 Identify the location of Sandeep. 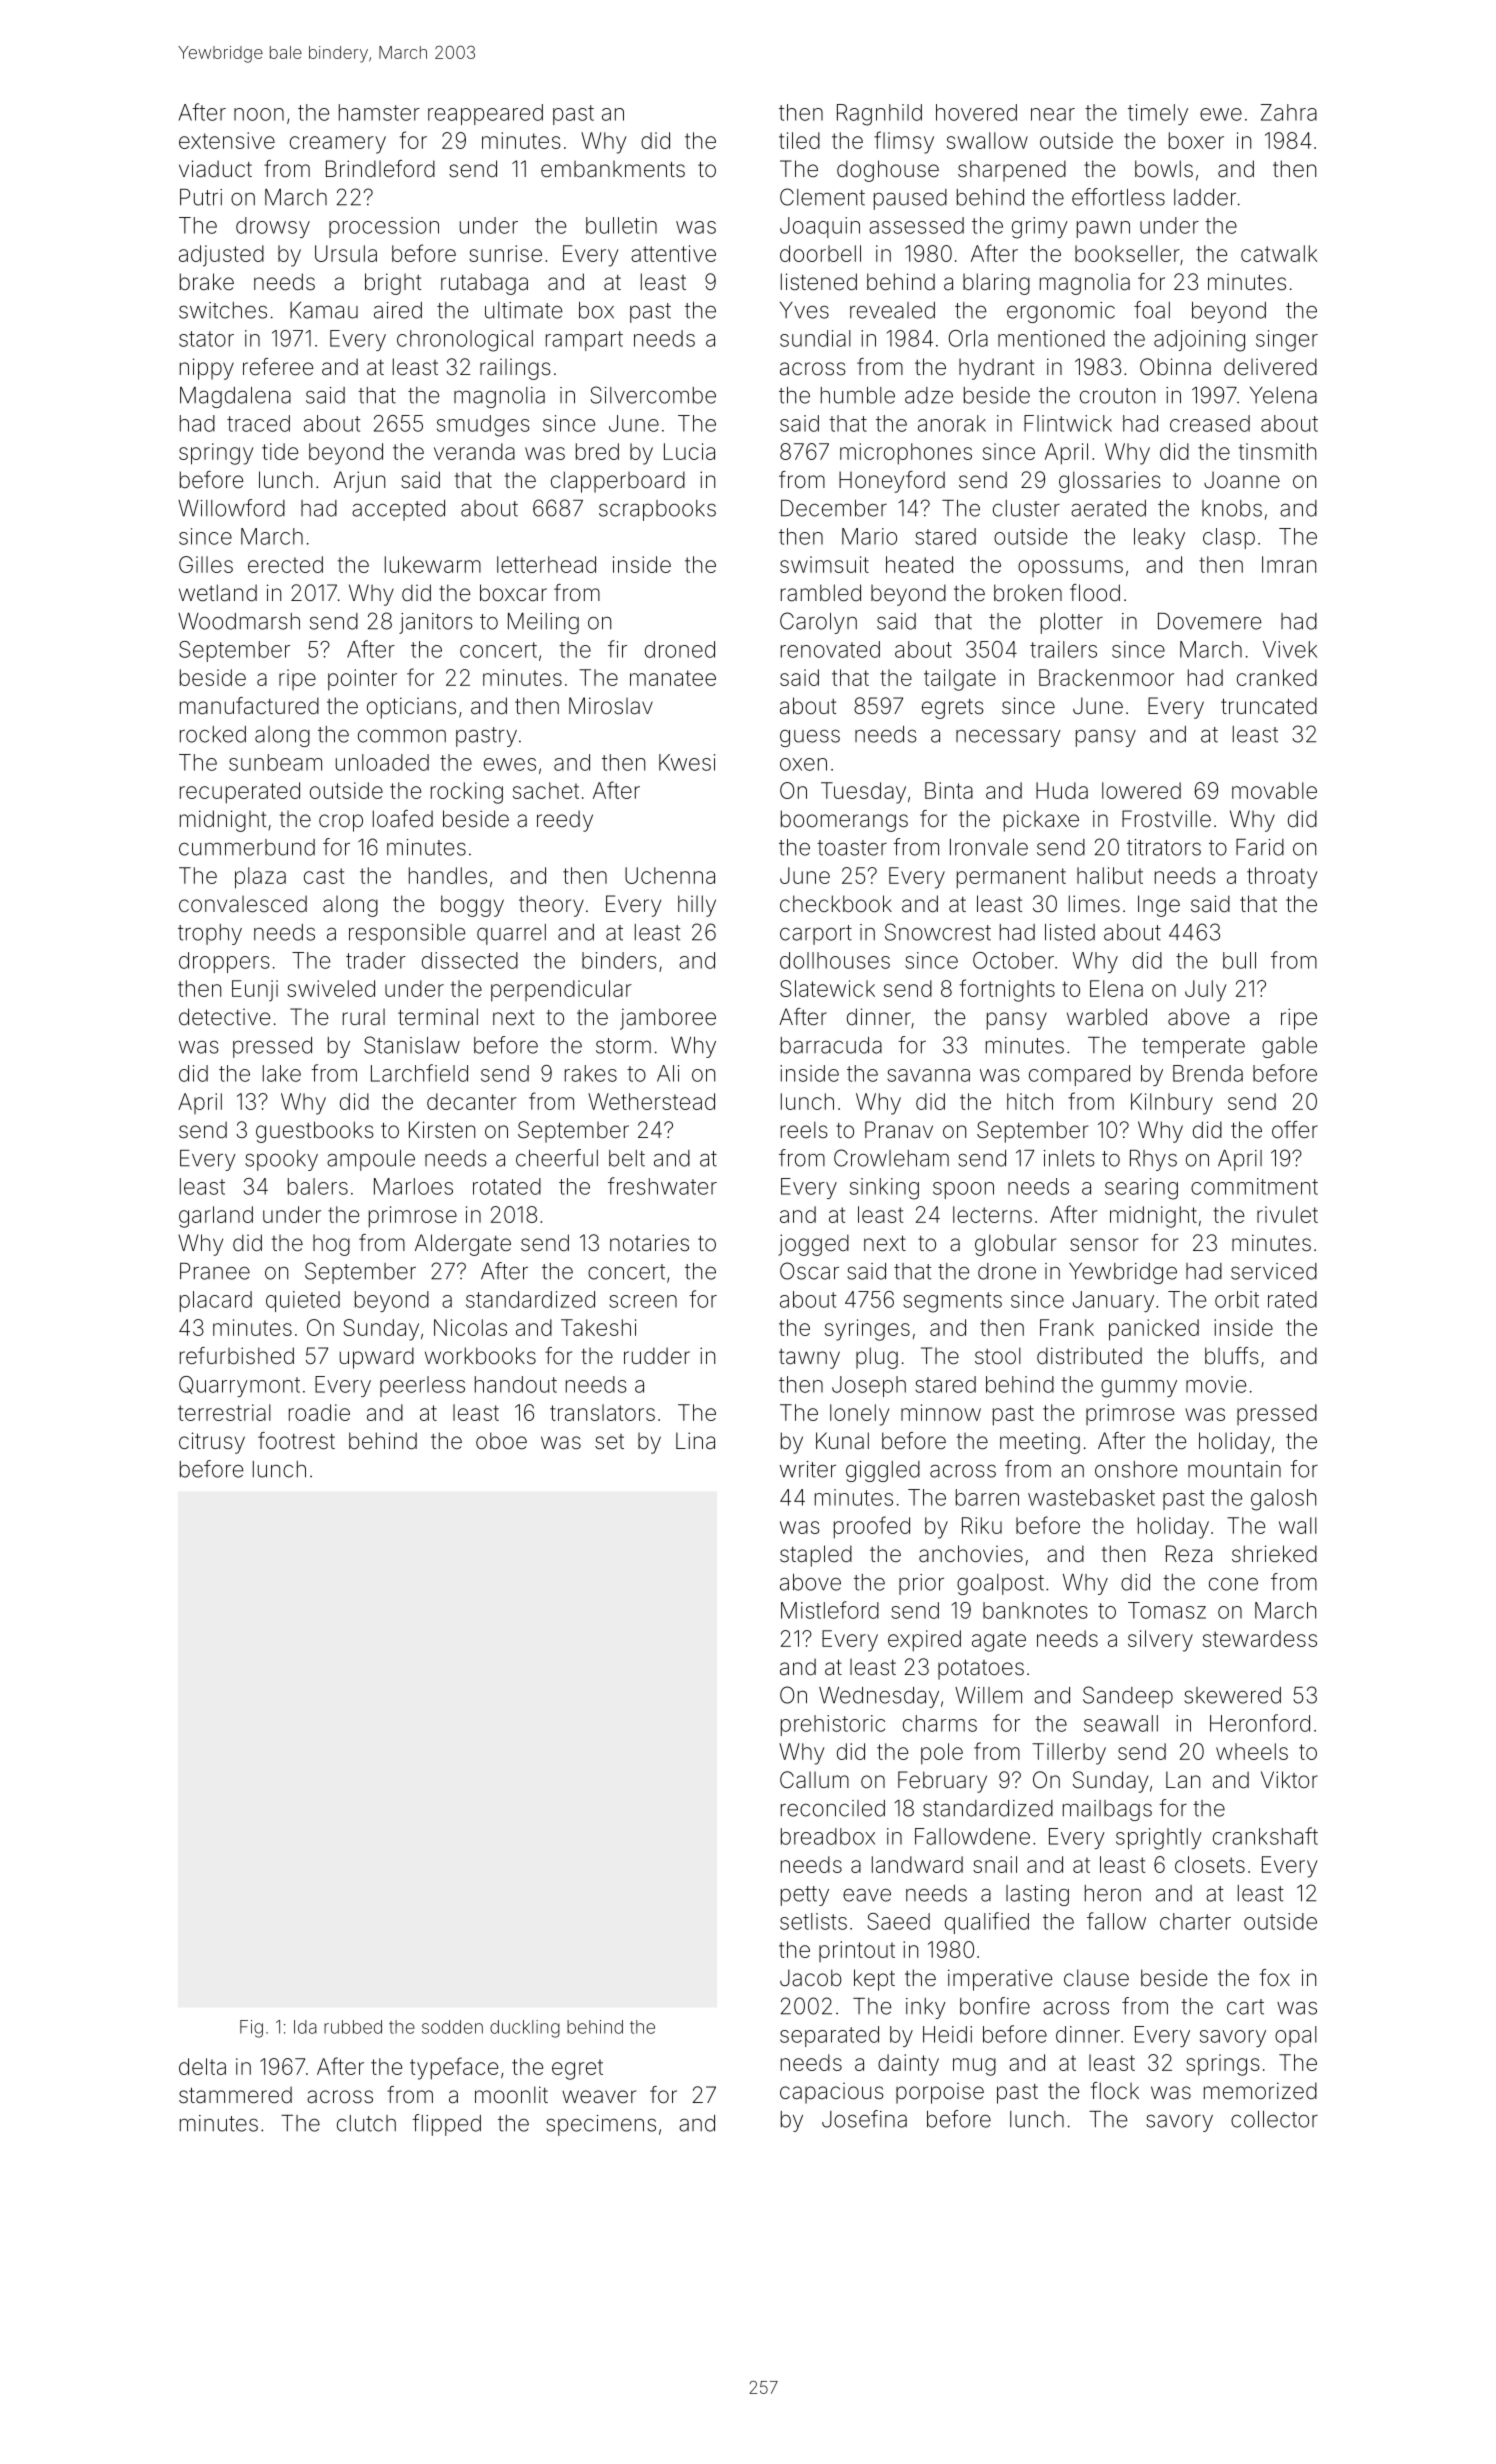
(1128, 1697).
